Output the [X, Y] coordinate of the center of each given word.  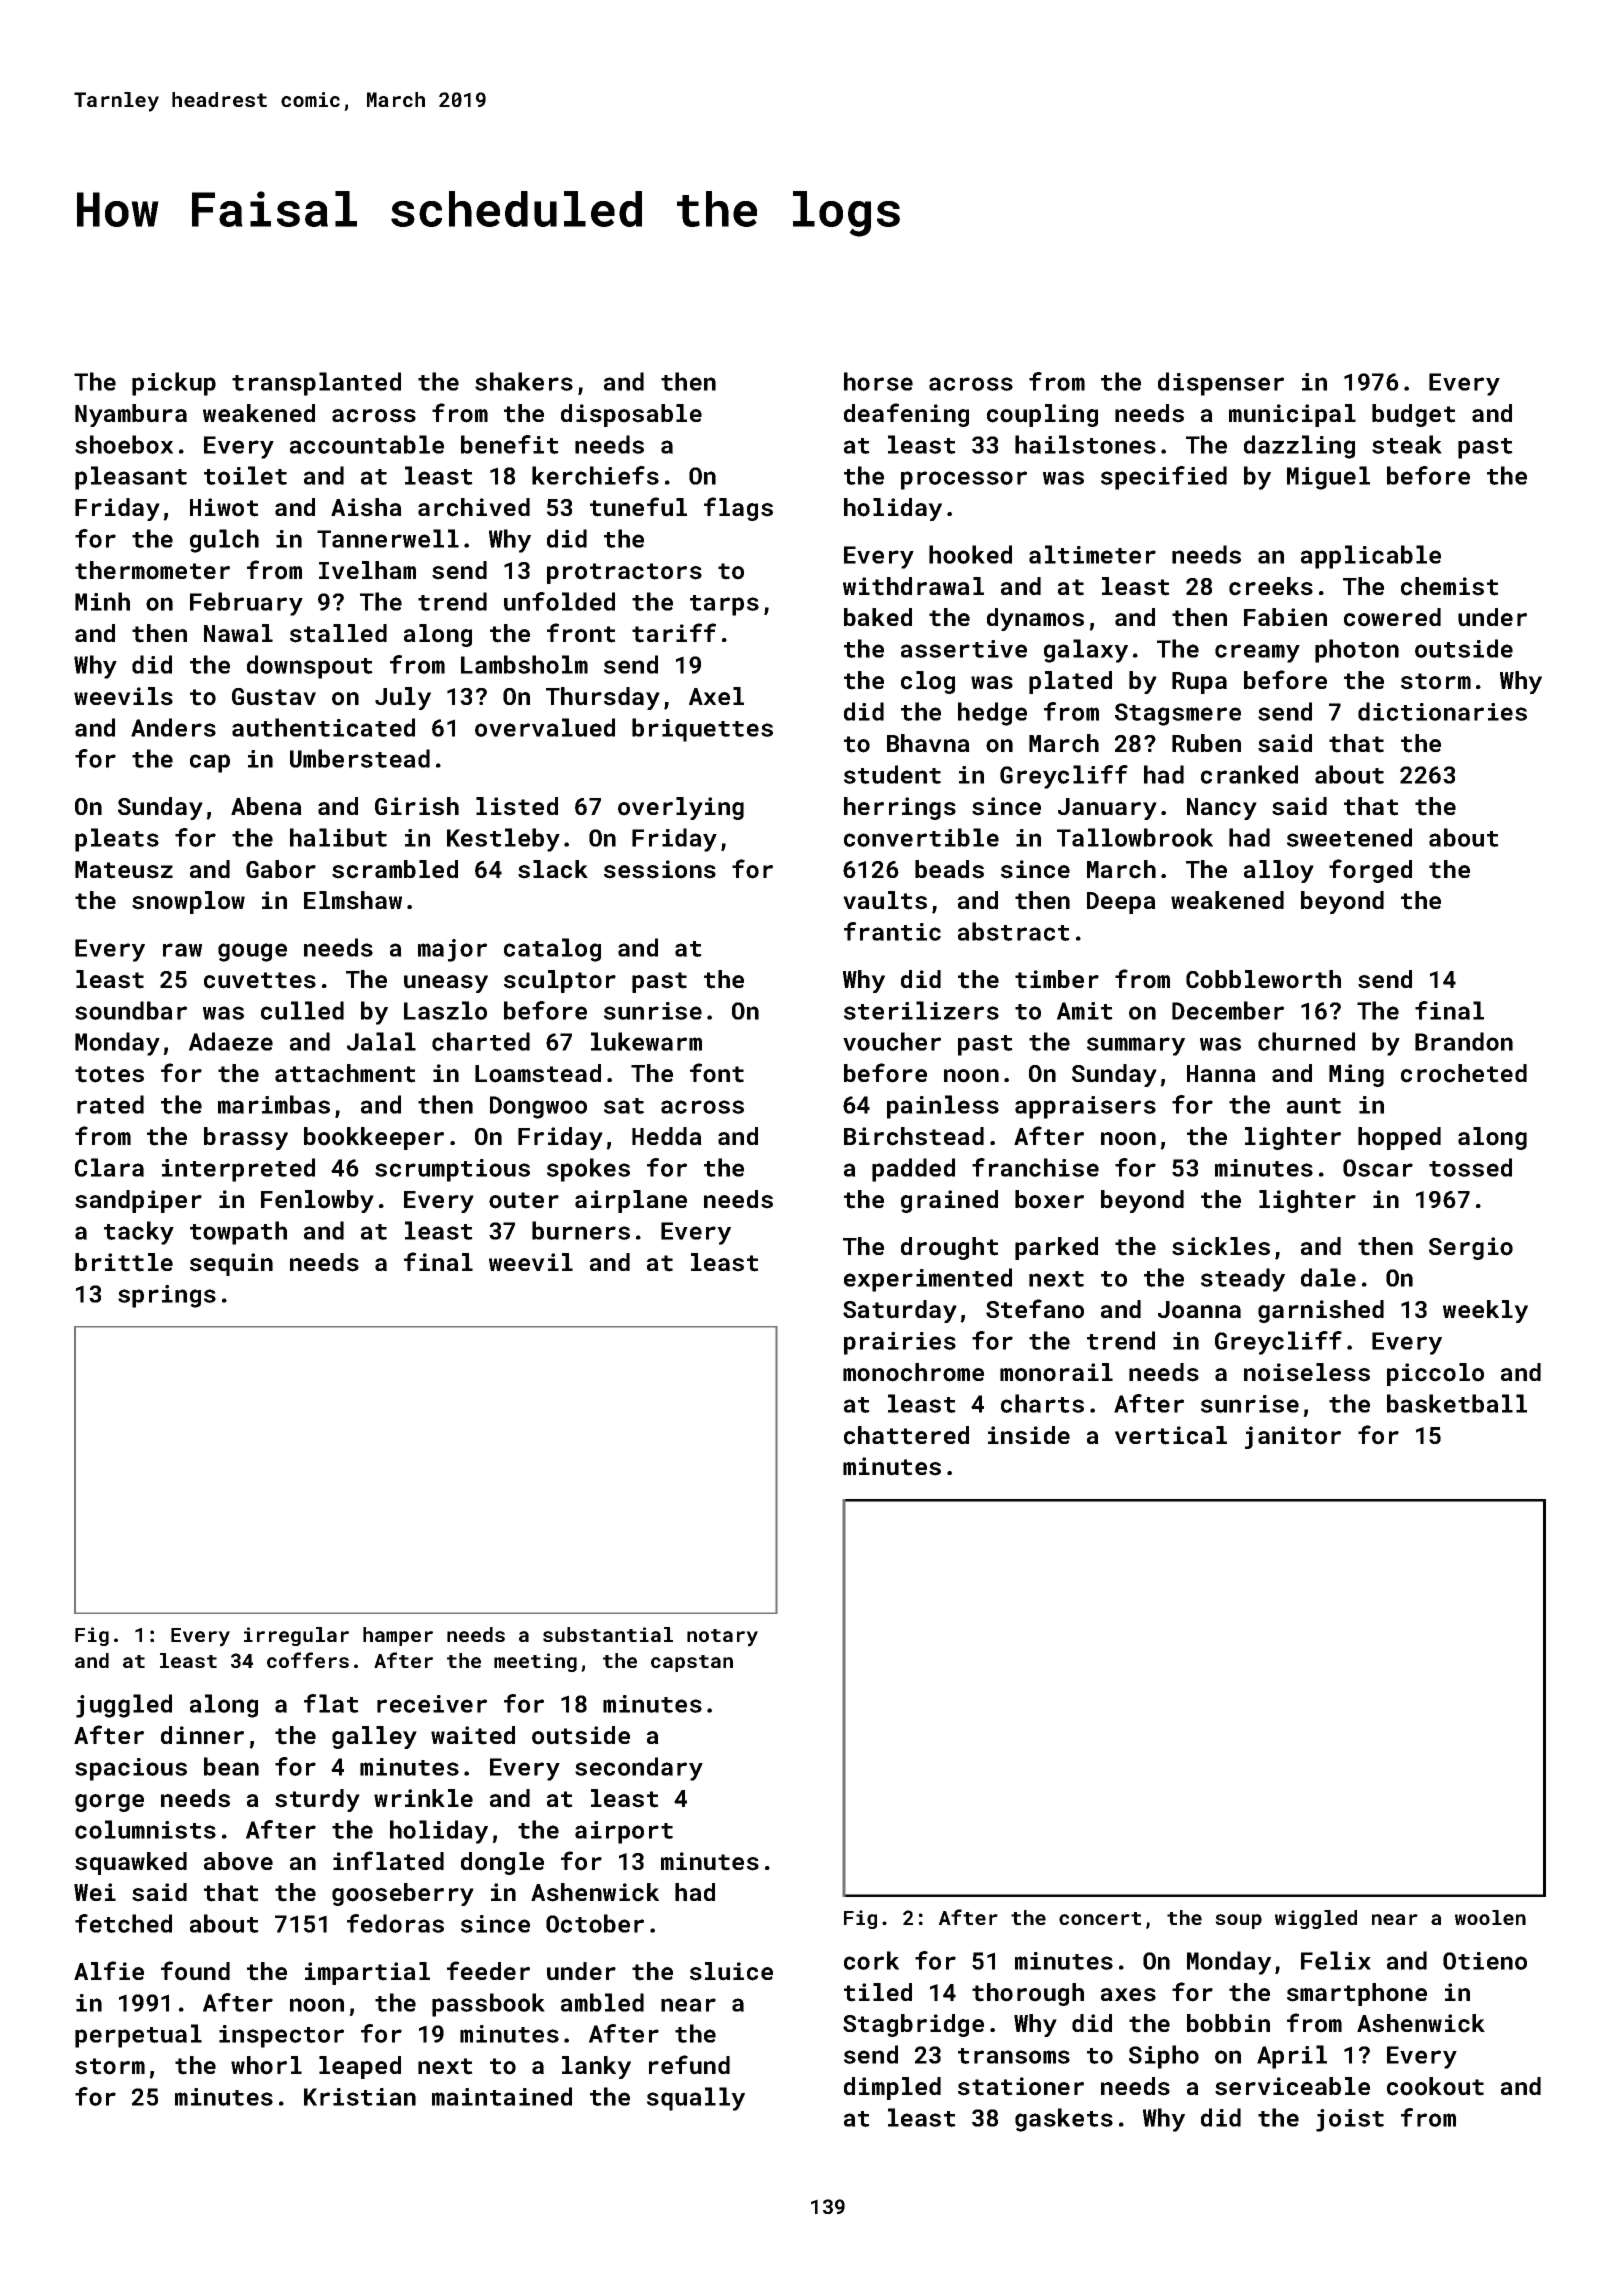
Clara [109, 1167]
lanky [596, 2067]
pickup [174, 384]
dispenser [1221, 384]
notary [722, 1638]
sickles [1221, 1246]
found [195, 1971]
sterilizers [921, 1010]
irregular [296, 1636]
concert [1100, 1918]
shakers [524, 381]
